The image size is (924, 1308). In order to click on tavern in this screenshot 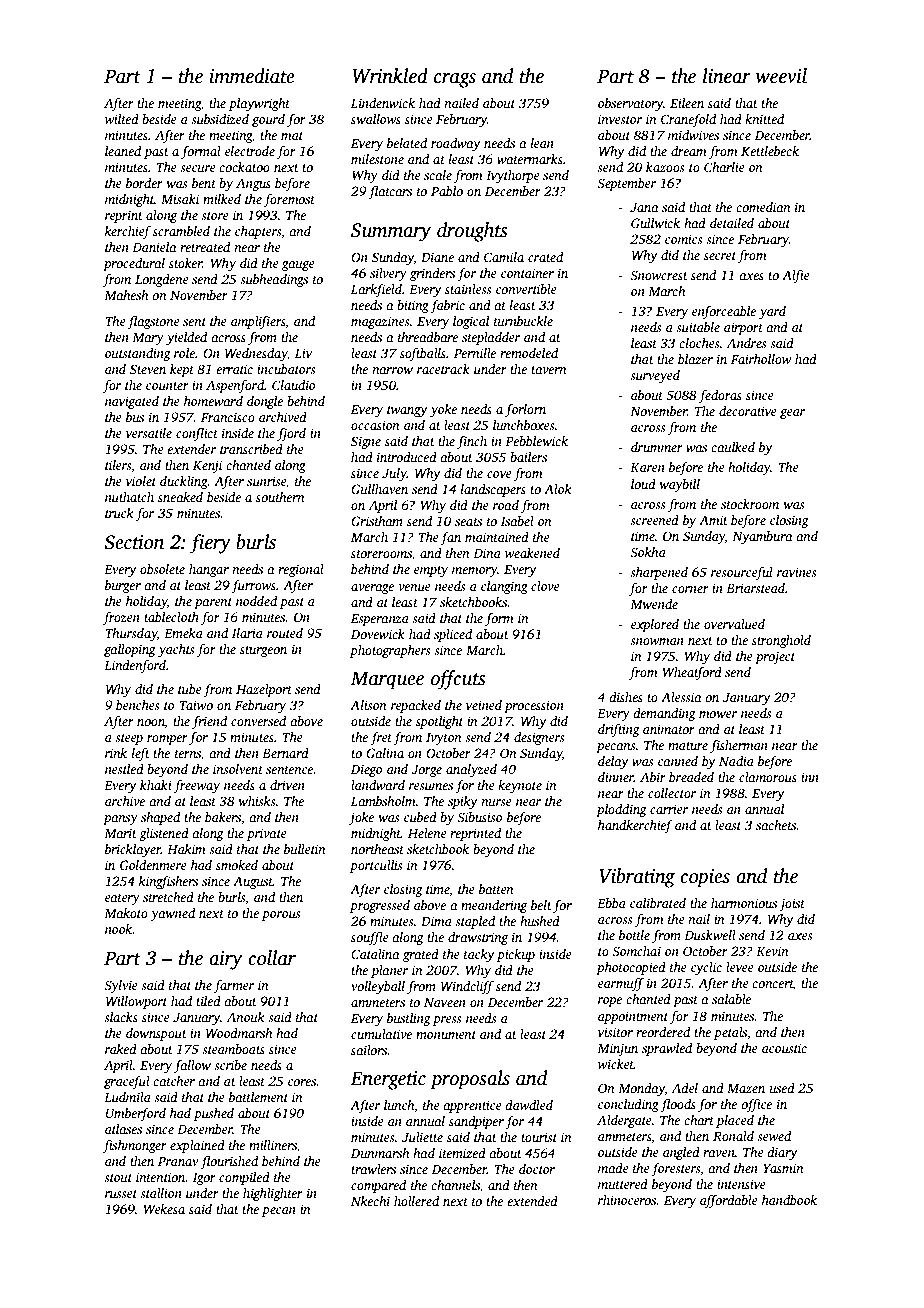, I will do `click(549, 370)`.
